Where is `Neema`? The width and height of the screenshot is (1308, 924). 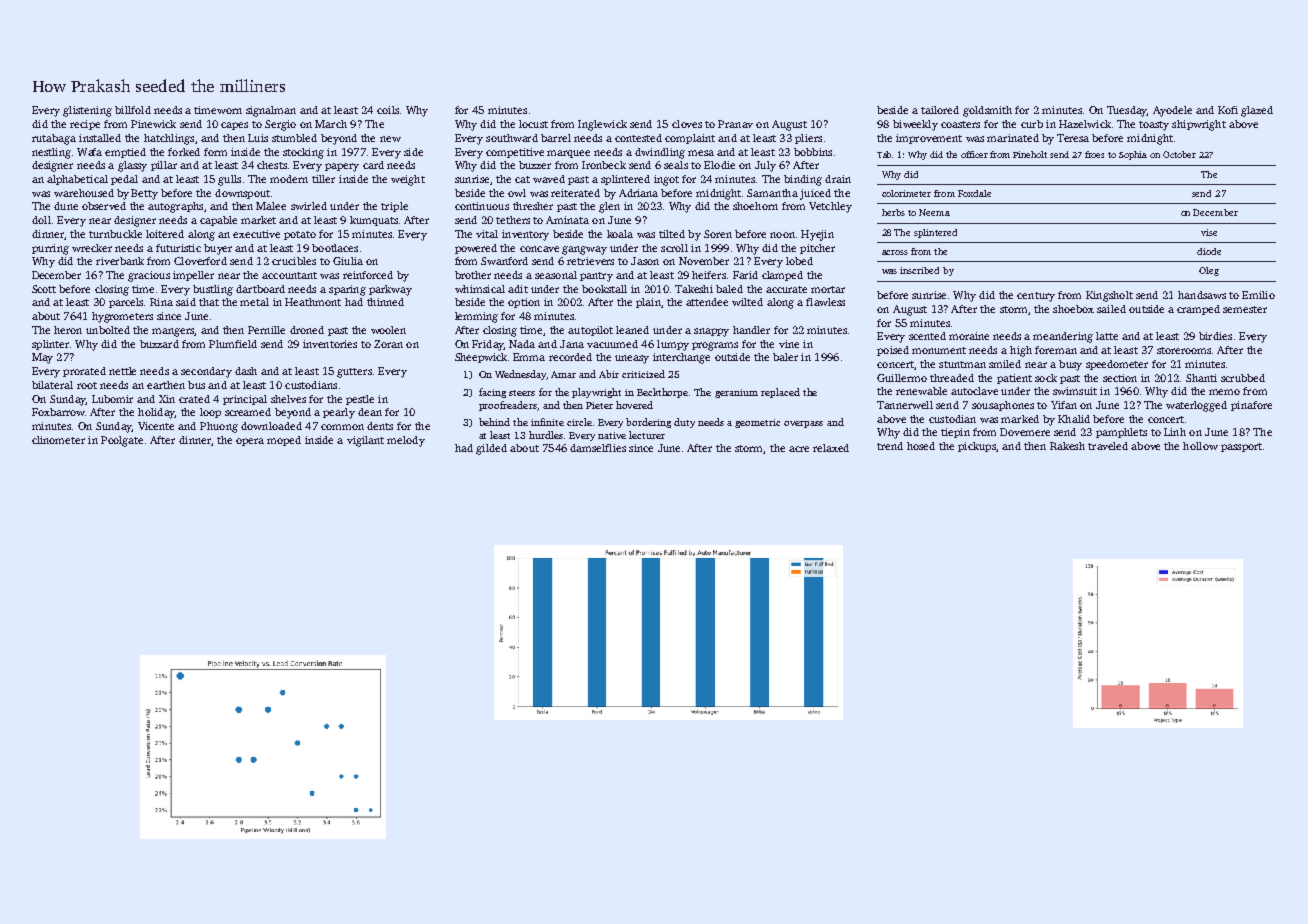
Neema is located at coordinates (934, 212).
